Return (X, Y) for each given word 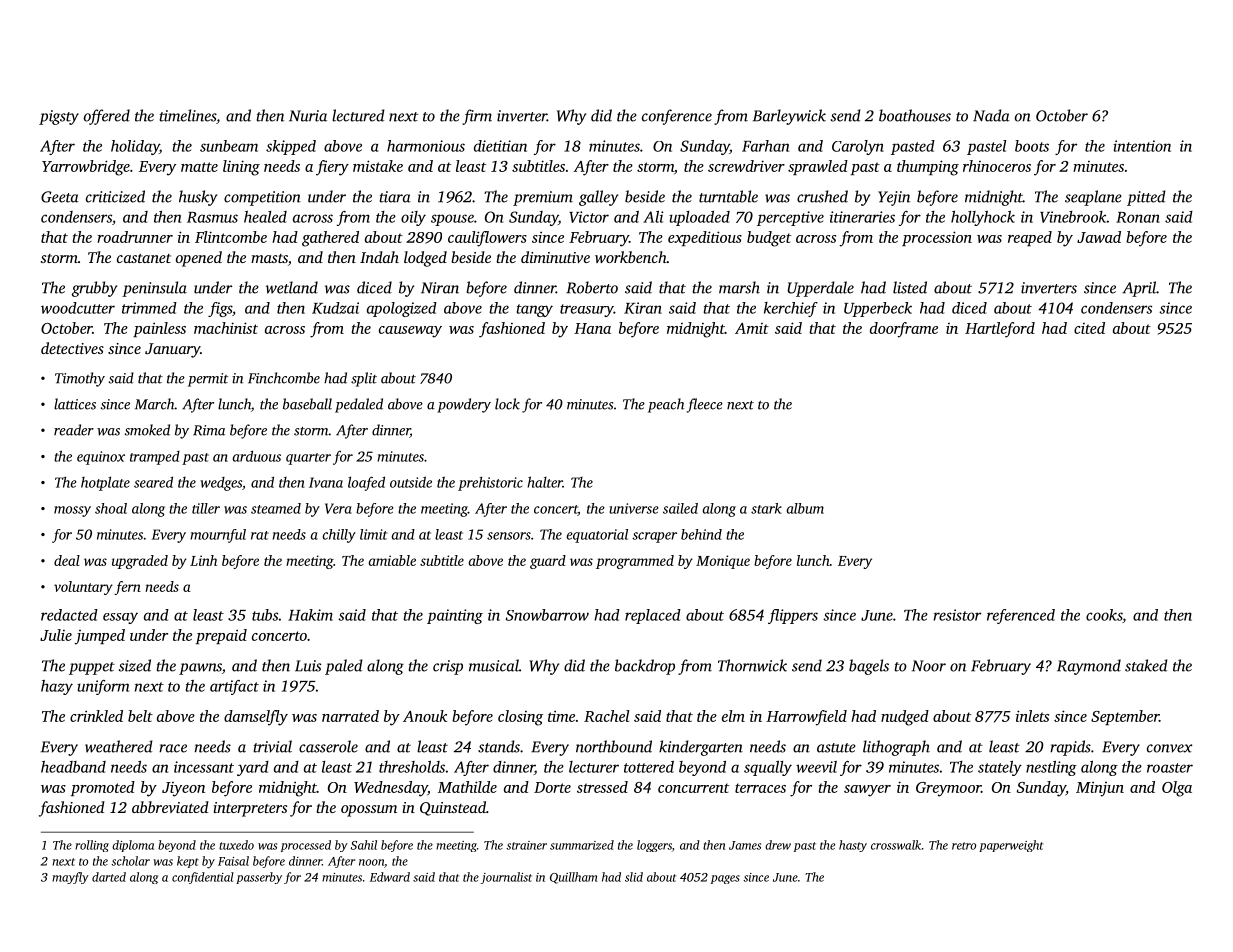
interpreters (250, 809)
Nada (991, 115)
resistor (957, 615)
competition (262, 198)
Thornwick (752, 665)
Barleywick (789, 117)
